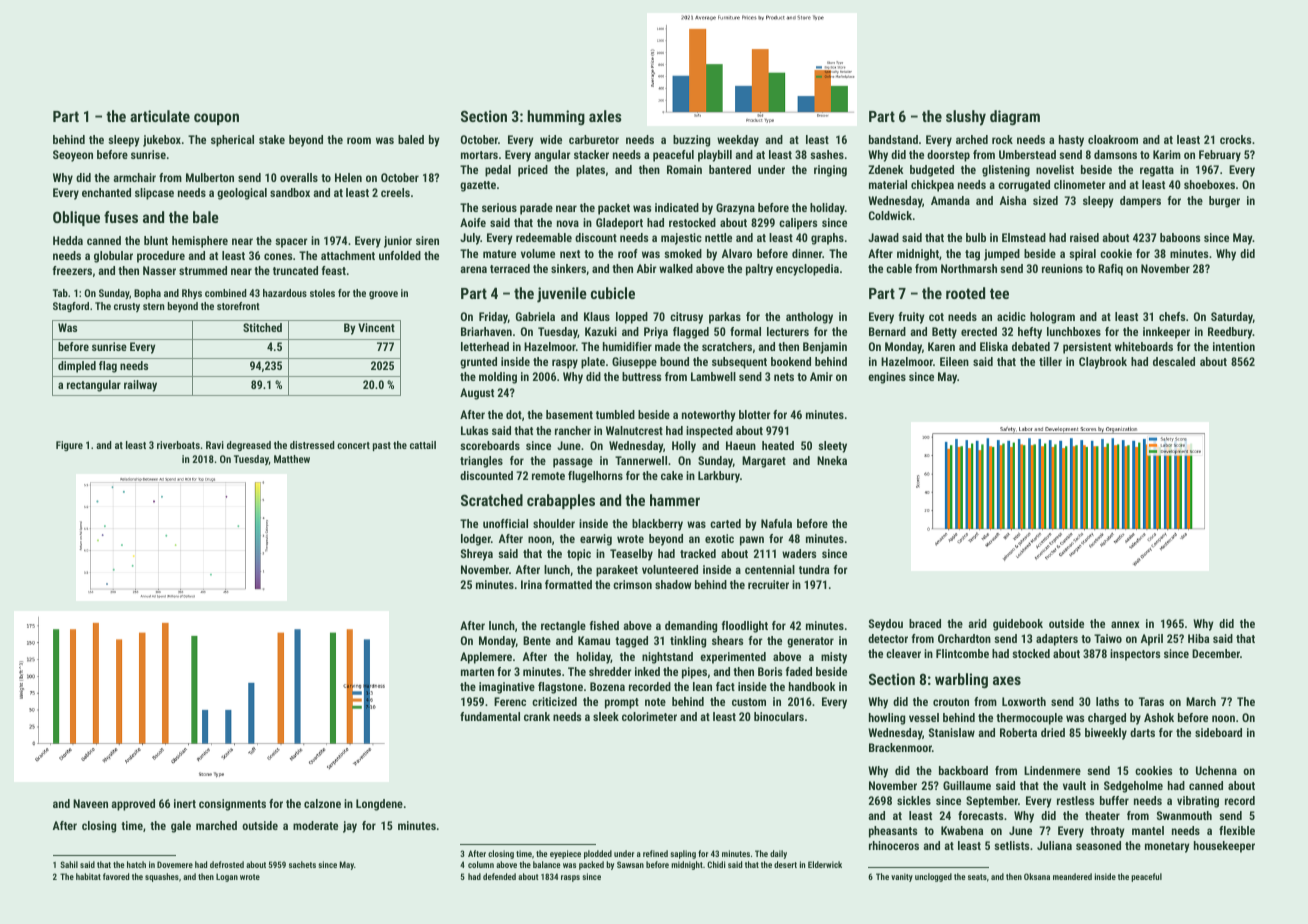 The image size is (1308, 924). Describe the element at coordinates (778, 854) in the screenshot. I see `daily` at that location.
